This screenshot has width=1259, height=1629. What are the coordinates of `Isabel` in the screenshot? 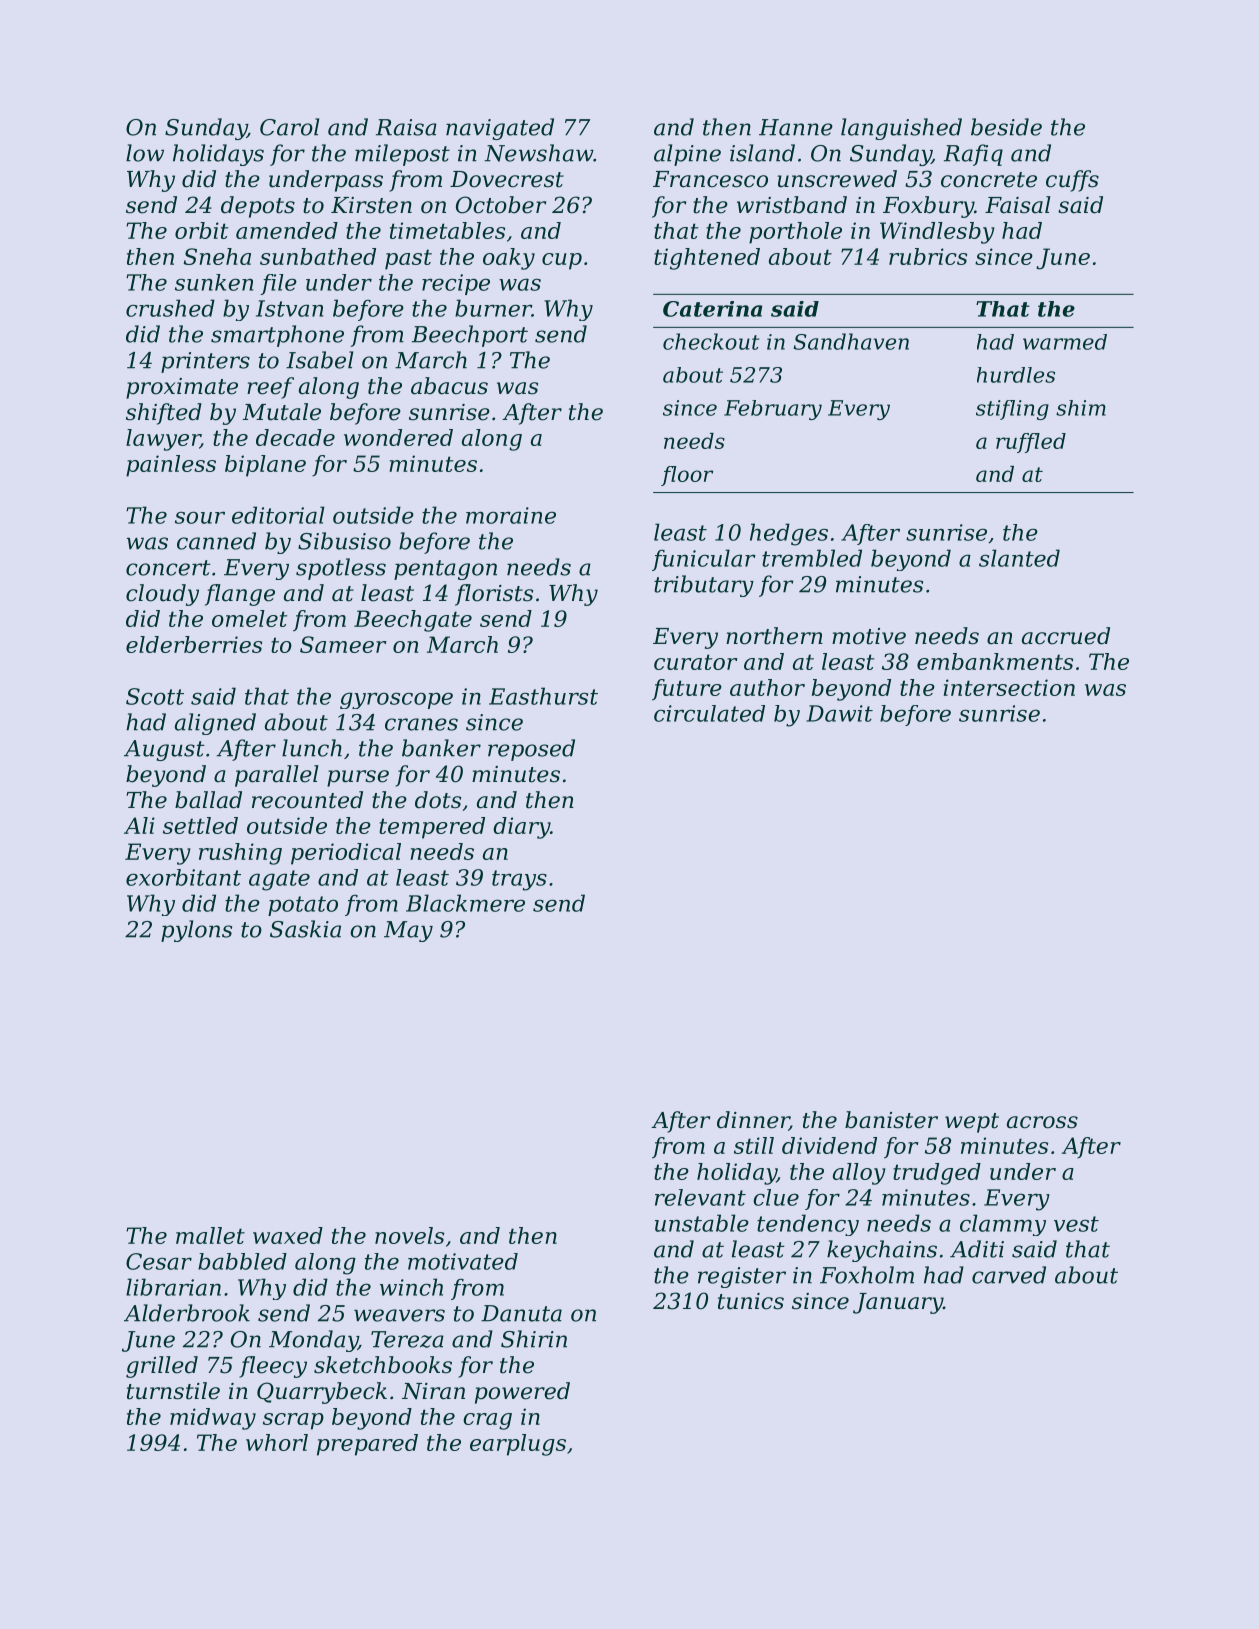 It's located at (319, 360).
